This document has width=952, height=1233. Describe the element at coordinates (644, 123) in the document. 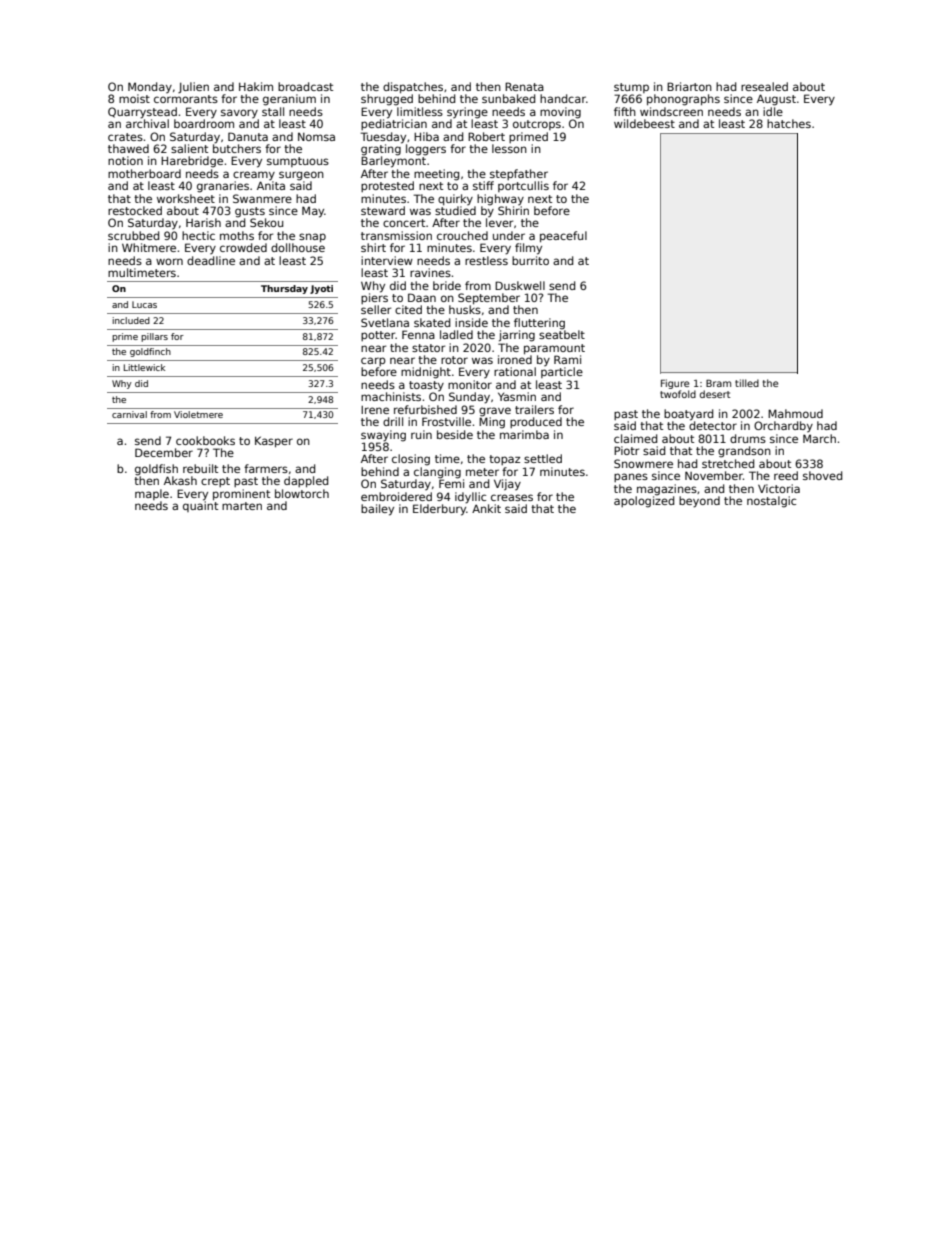

I see `wildebeest` at that location.
